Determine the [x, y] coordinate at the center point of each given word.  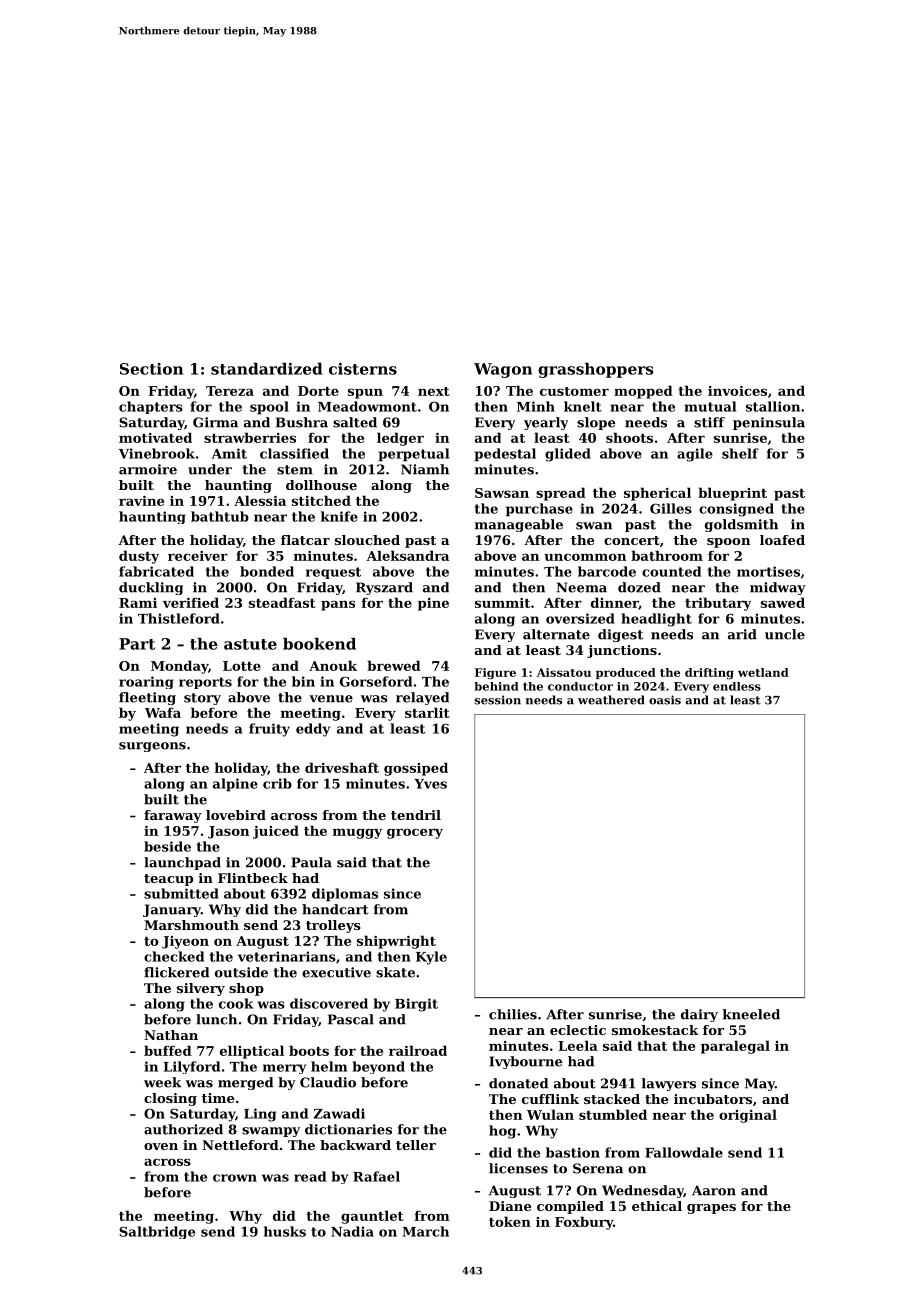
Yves [430, 784]
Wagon [503, 370]
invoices [737, 391]
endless [737, 686]
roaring [146, 682]
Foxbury [584, 1223]
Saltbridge [157, 1232]
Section [151, 369]
